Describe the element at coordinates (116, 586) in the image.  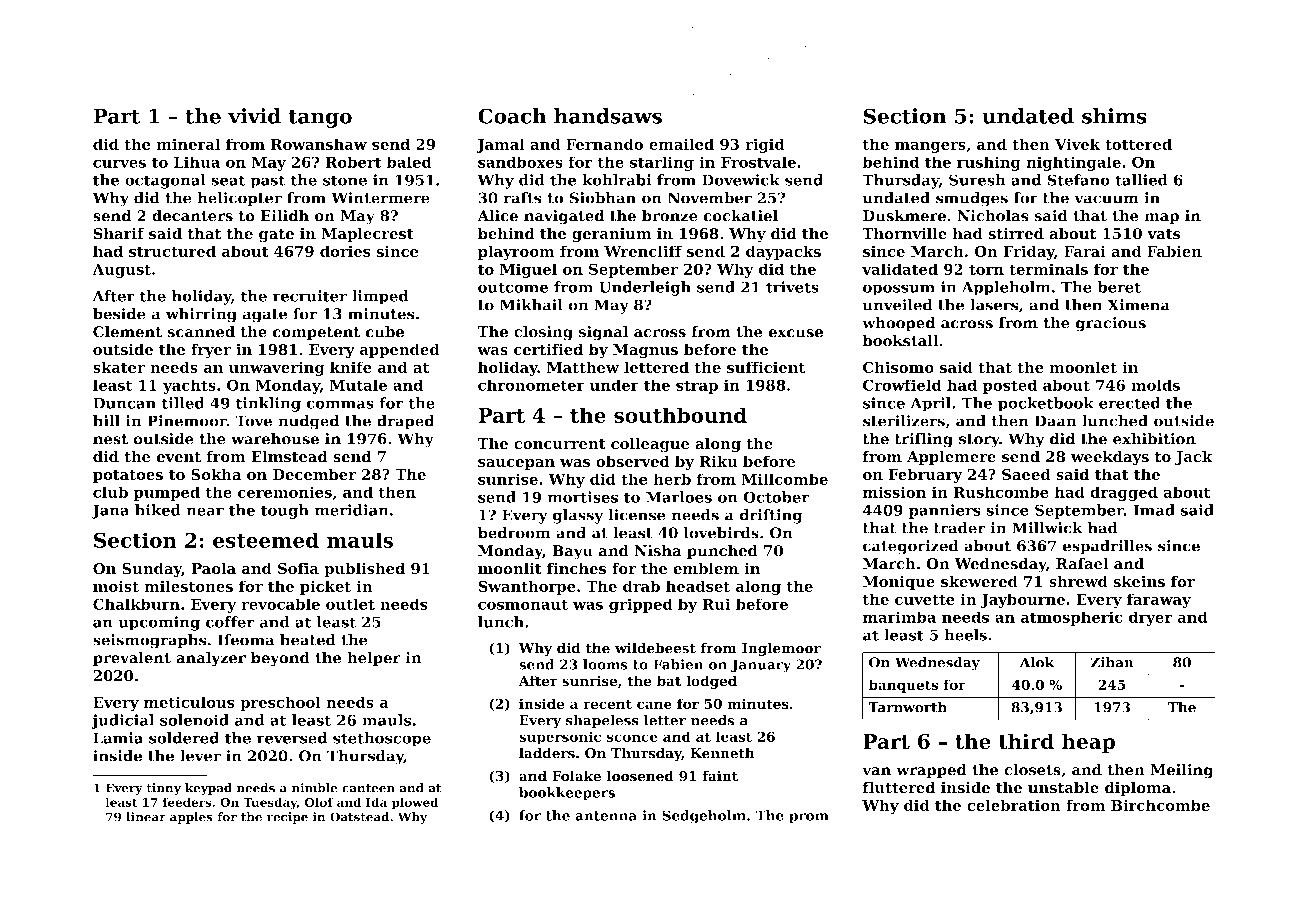
I see `moist` at that location.
